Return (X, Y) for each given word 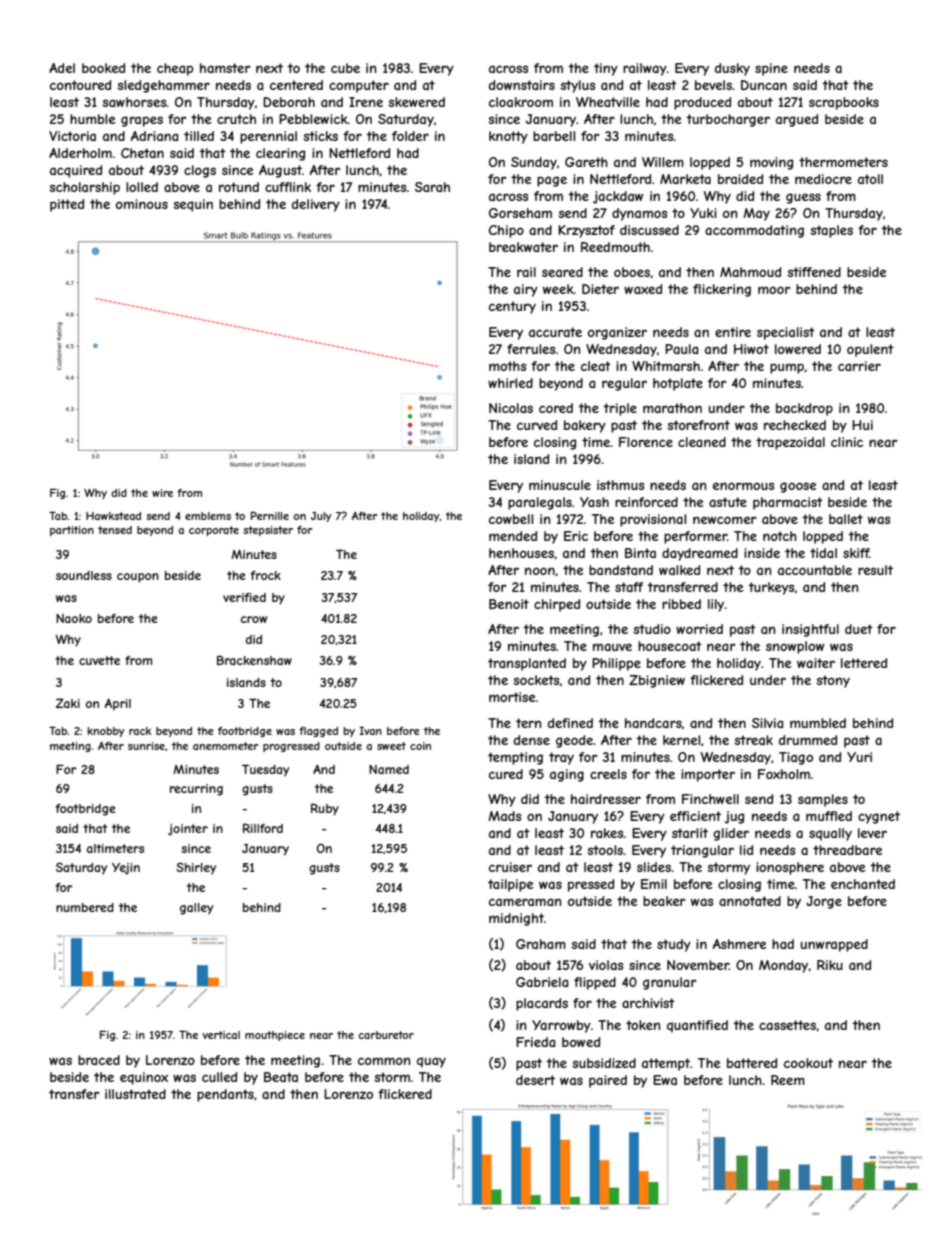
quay (431, 1062)
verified (244, 597)
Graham (541, 944)
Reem (788, 1080)
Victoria (72, 136)
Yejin (126, 869)
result (875, 570)
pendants (225, 1095)
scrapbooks (844, 103)
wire (162, 493)
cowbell (511, 519)
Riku (830, 965)
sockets (536, 680)
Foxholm (784, 774)
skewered (417, 102)
